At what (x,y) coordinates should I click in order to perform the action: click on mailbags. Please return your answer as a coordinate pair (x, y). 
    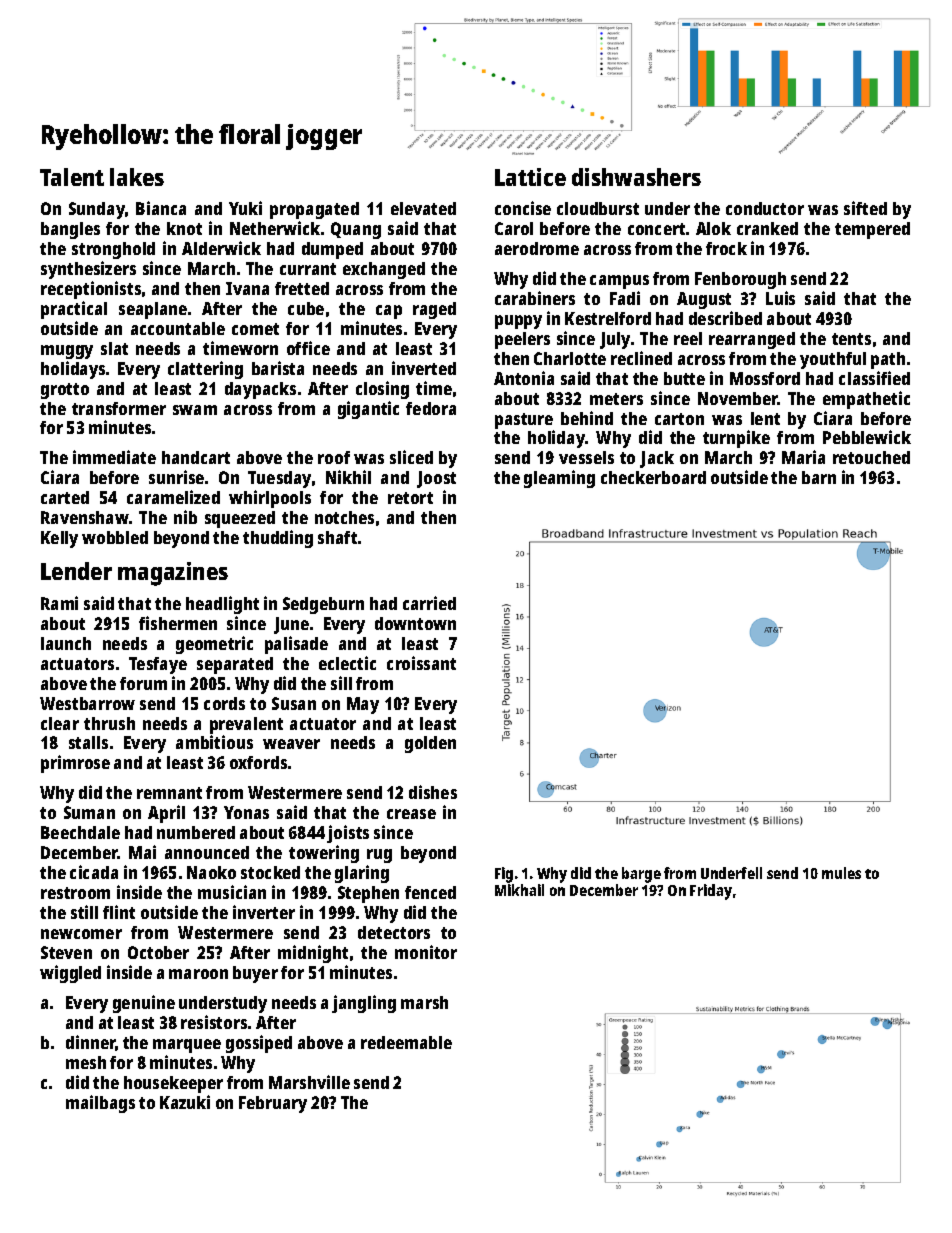
    Looking at the image, I should click on (100, 1104).
